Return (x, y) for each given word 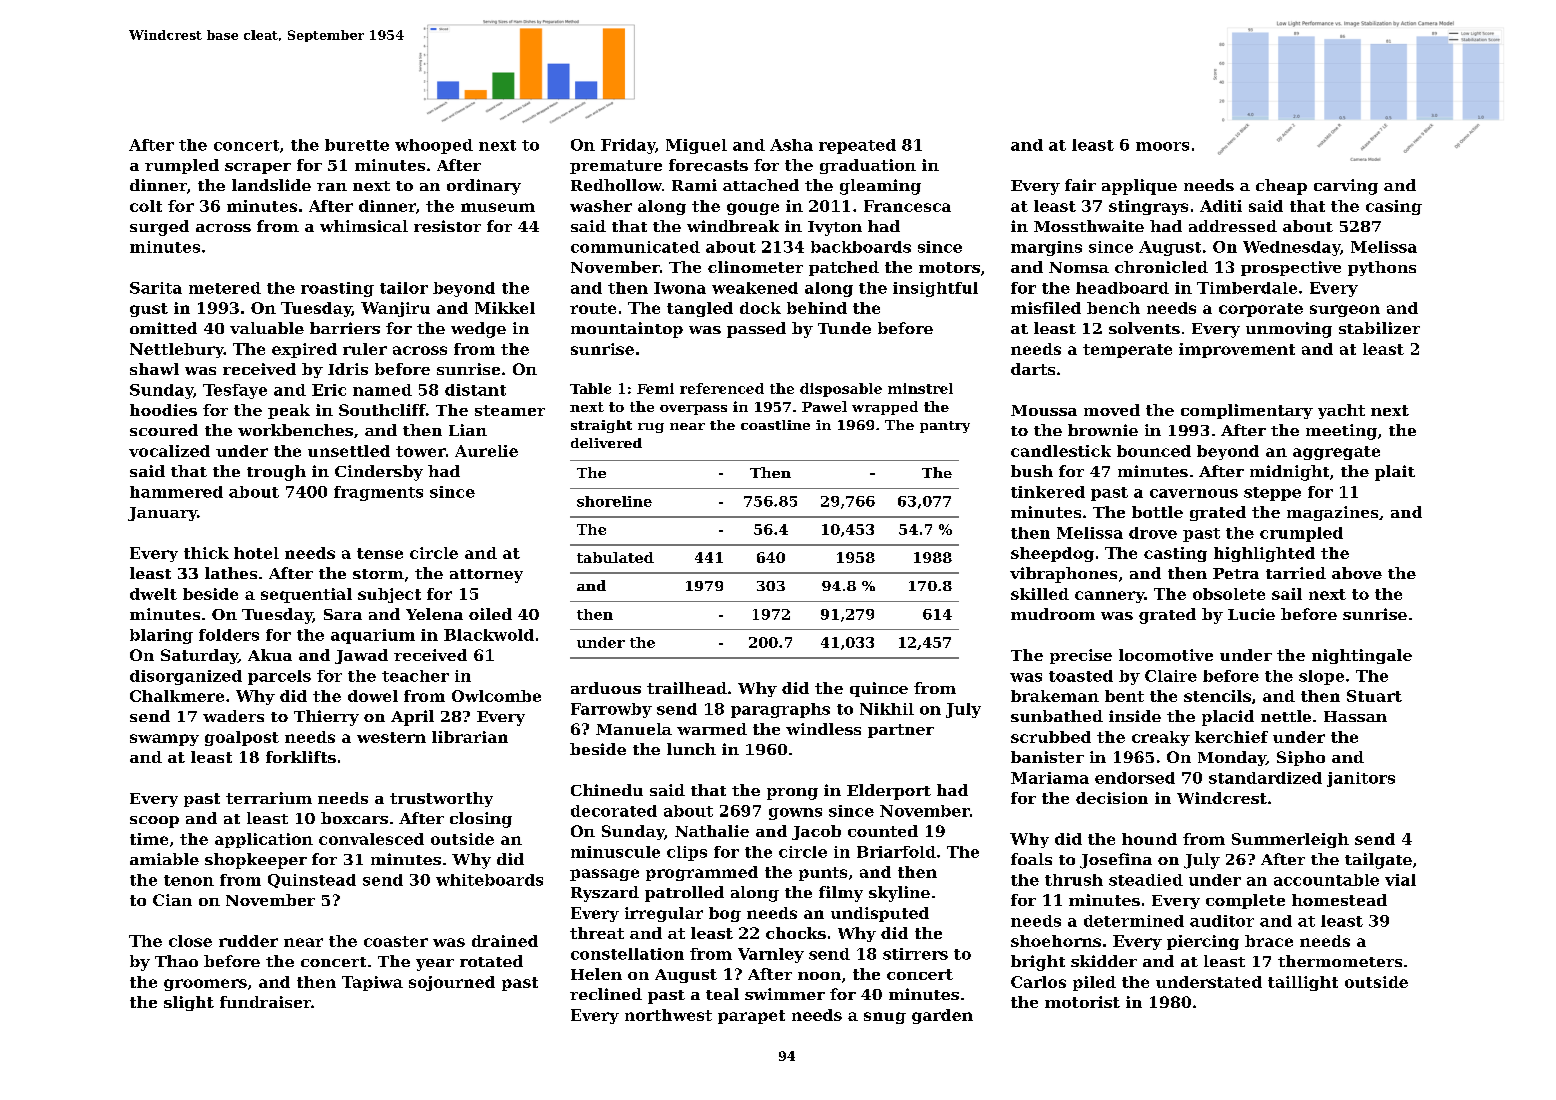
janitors (1361, 779)
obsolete (1229, 594)
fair (1080, 185)
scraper (258, 168)
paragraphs (780, 710)
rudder (248, 941)
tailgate (1378, 861)
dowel (373, 696)
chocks (796, 933)
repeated (857, 146)
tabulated (615, 557)
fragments (378, 493)
